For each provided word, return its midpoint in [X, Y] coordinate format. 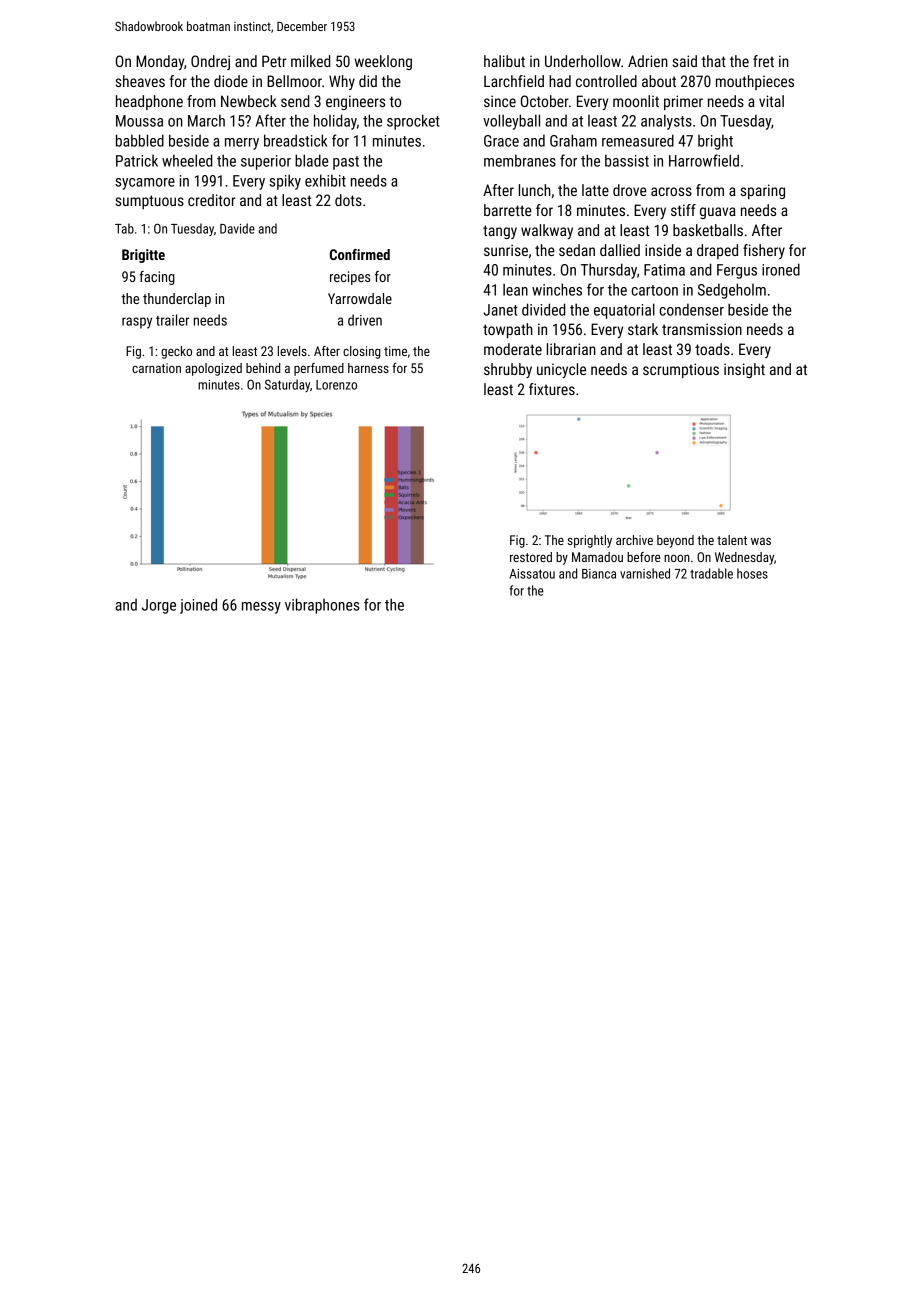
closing [362, 352]
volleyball [511, 122]
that [714, 61]
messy [261, 608]
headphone [149, 102]
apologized [213, 369]
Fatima [664, 270]
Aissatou [532, 574]
